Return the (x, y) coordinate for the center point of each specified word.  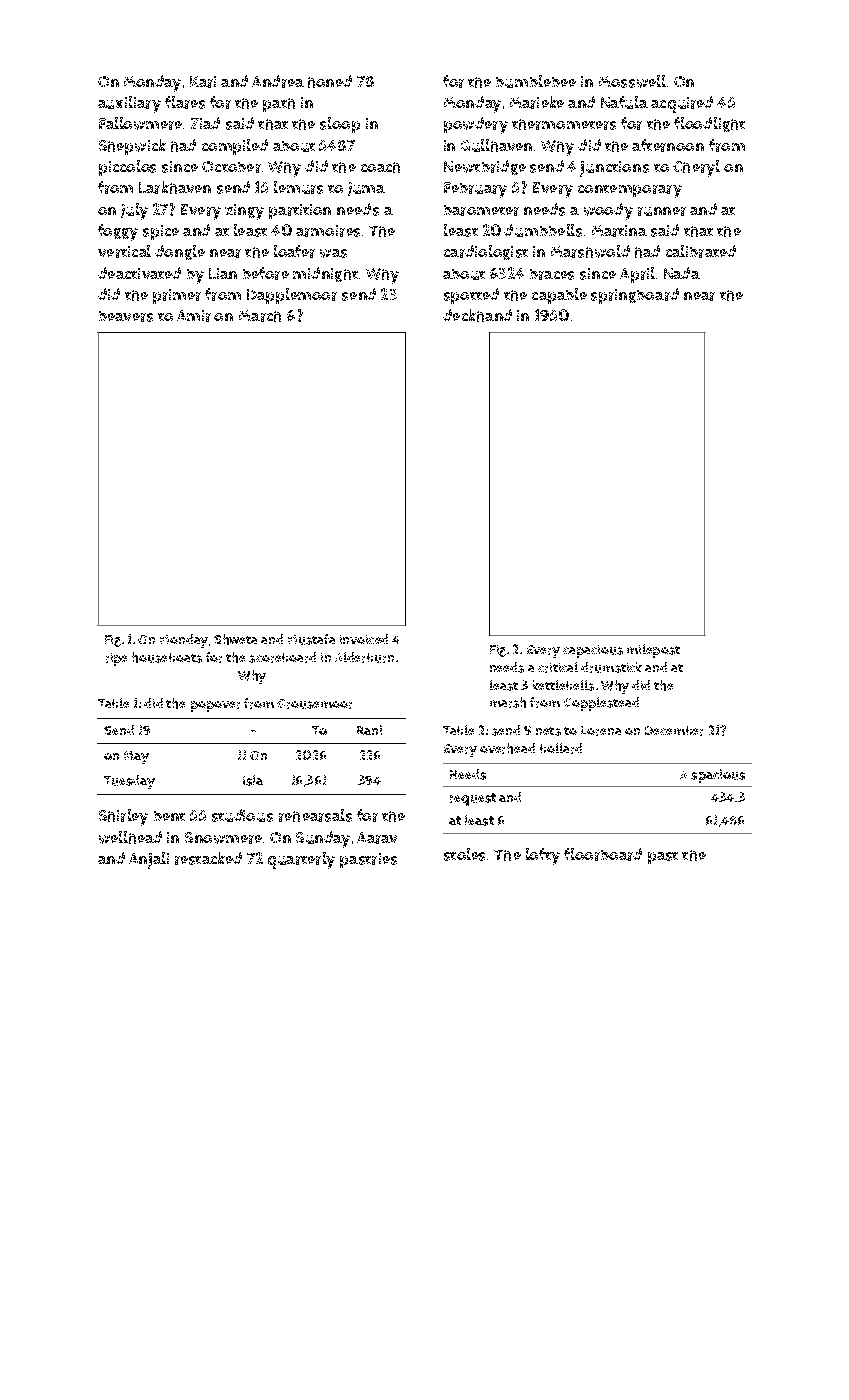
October (231, 167)
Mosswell (632, 81)
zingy (244, 212)
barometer (481, 210)
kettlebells (563, 685)
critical (558, 667)
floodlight (709, 124)
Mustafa (311, 639)
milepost (653, 651)
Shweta (235, 639)
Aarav (377, 838)
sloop (340, 125)
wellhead (130, 837)
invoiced (364, 639)
